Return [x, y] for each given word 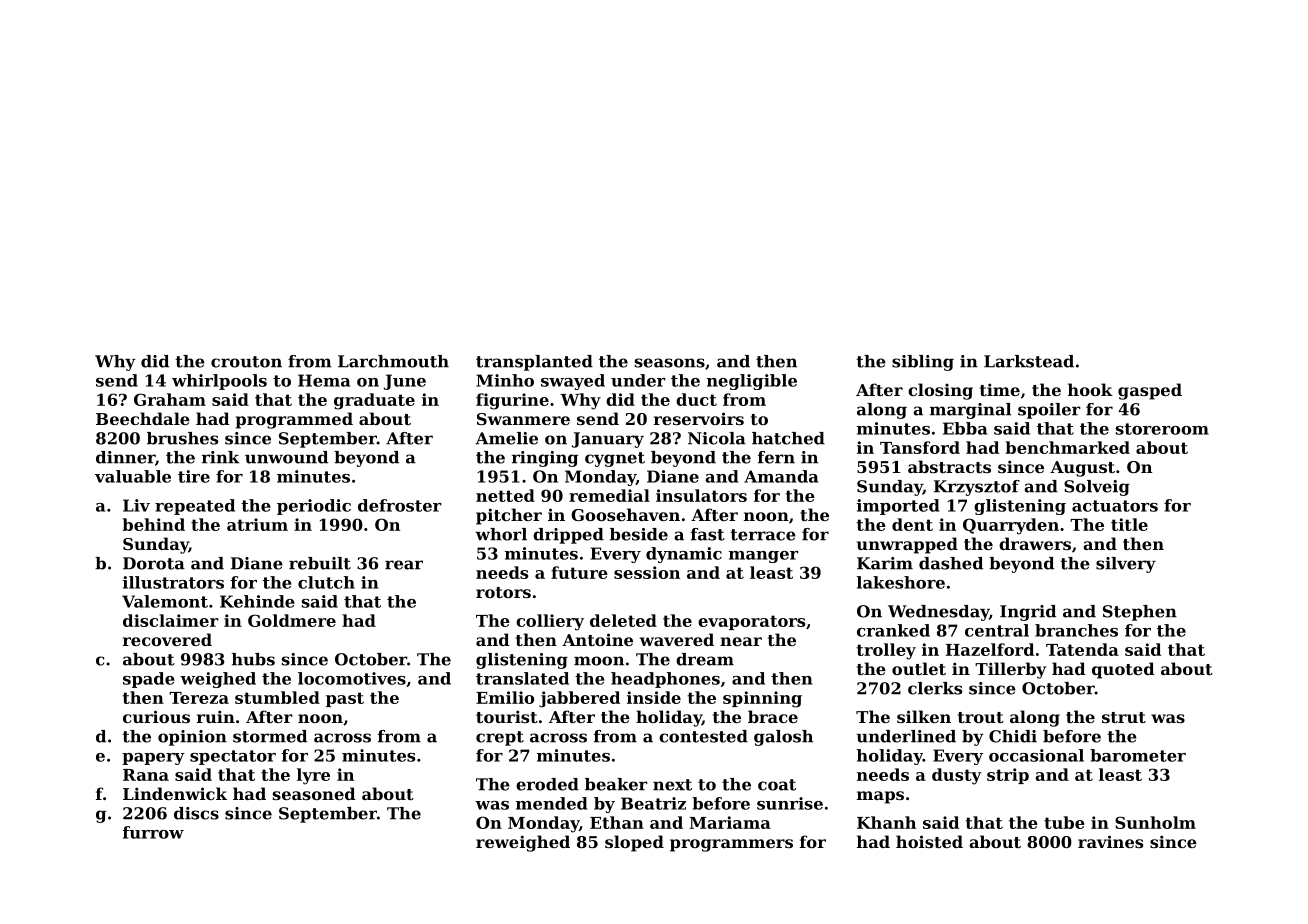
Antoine [597, 639]
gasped [1150, 391]
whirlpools [219, 382]
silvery [1126, 565]
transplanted [534, 363]
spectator [233, 757]
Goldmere [292, 620]
